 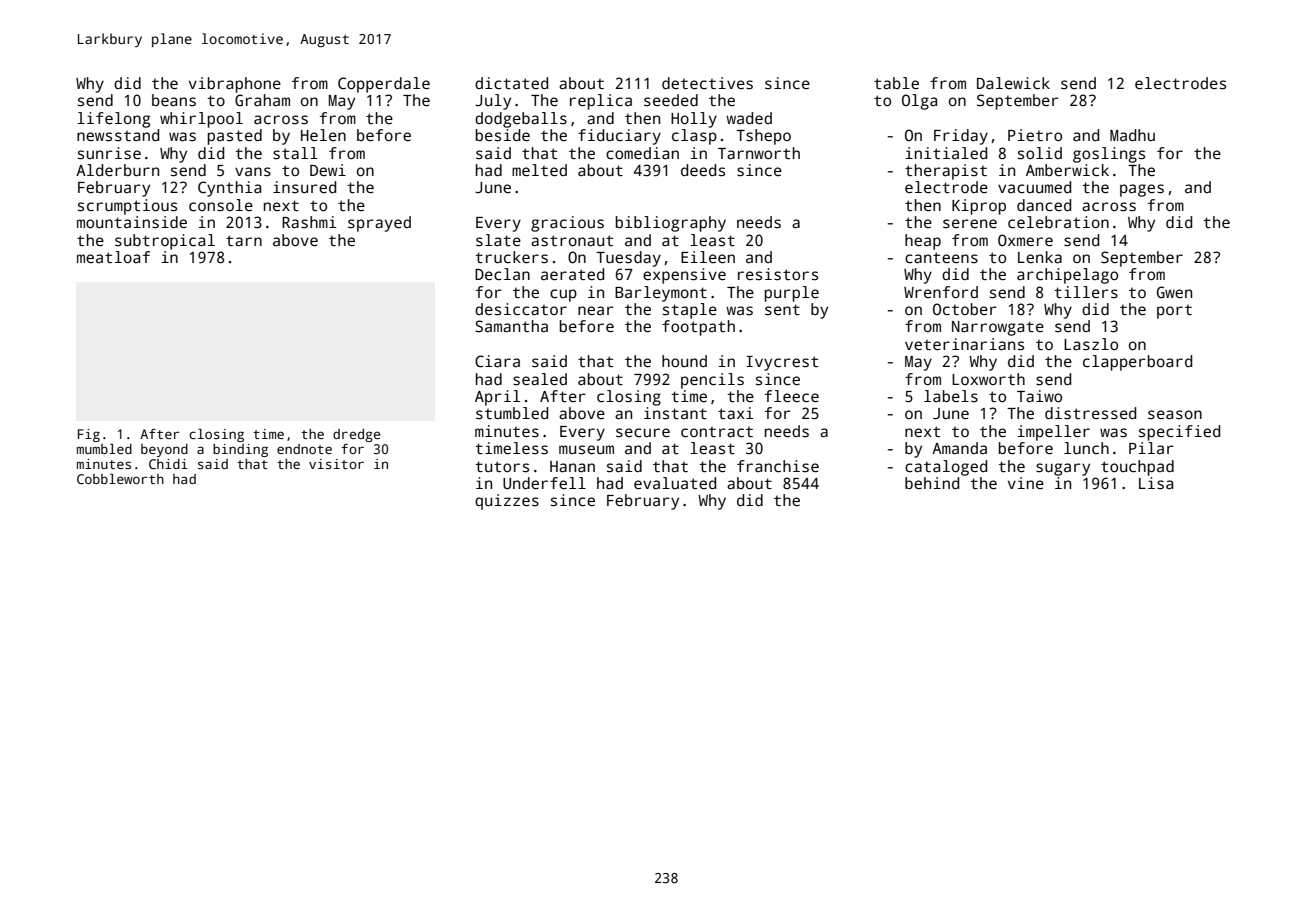 I want to click on mumbled, so click(x=104, y=448).
